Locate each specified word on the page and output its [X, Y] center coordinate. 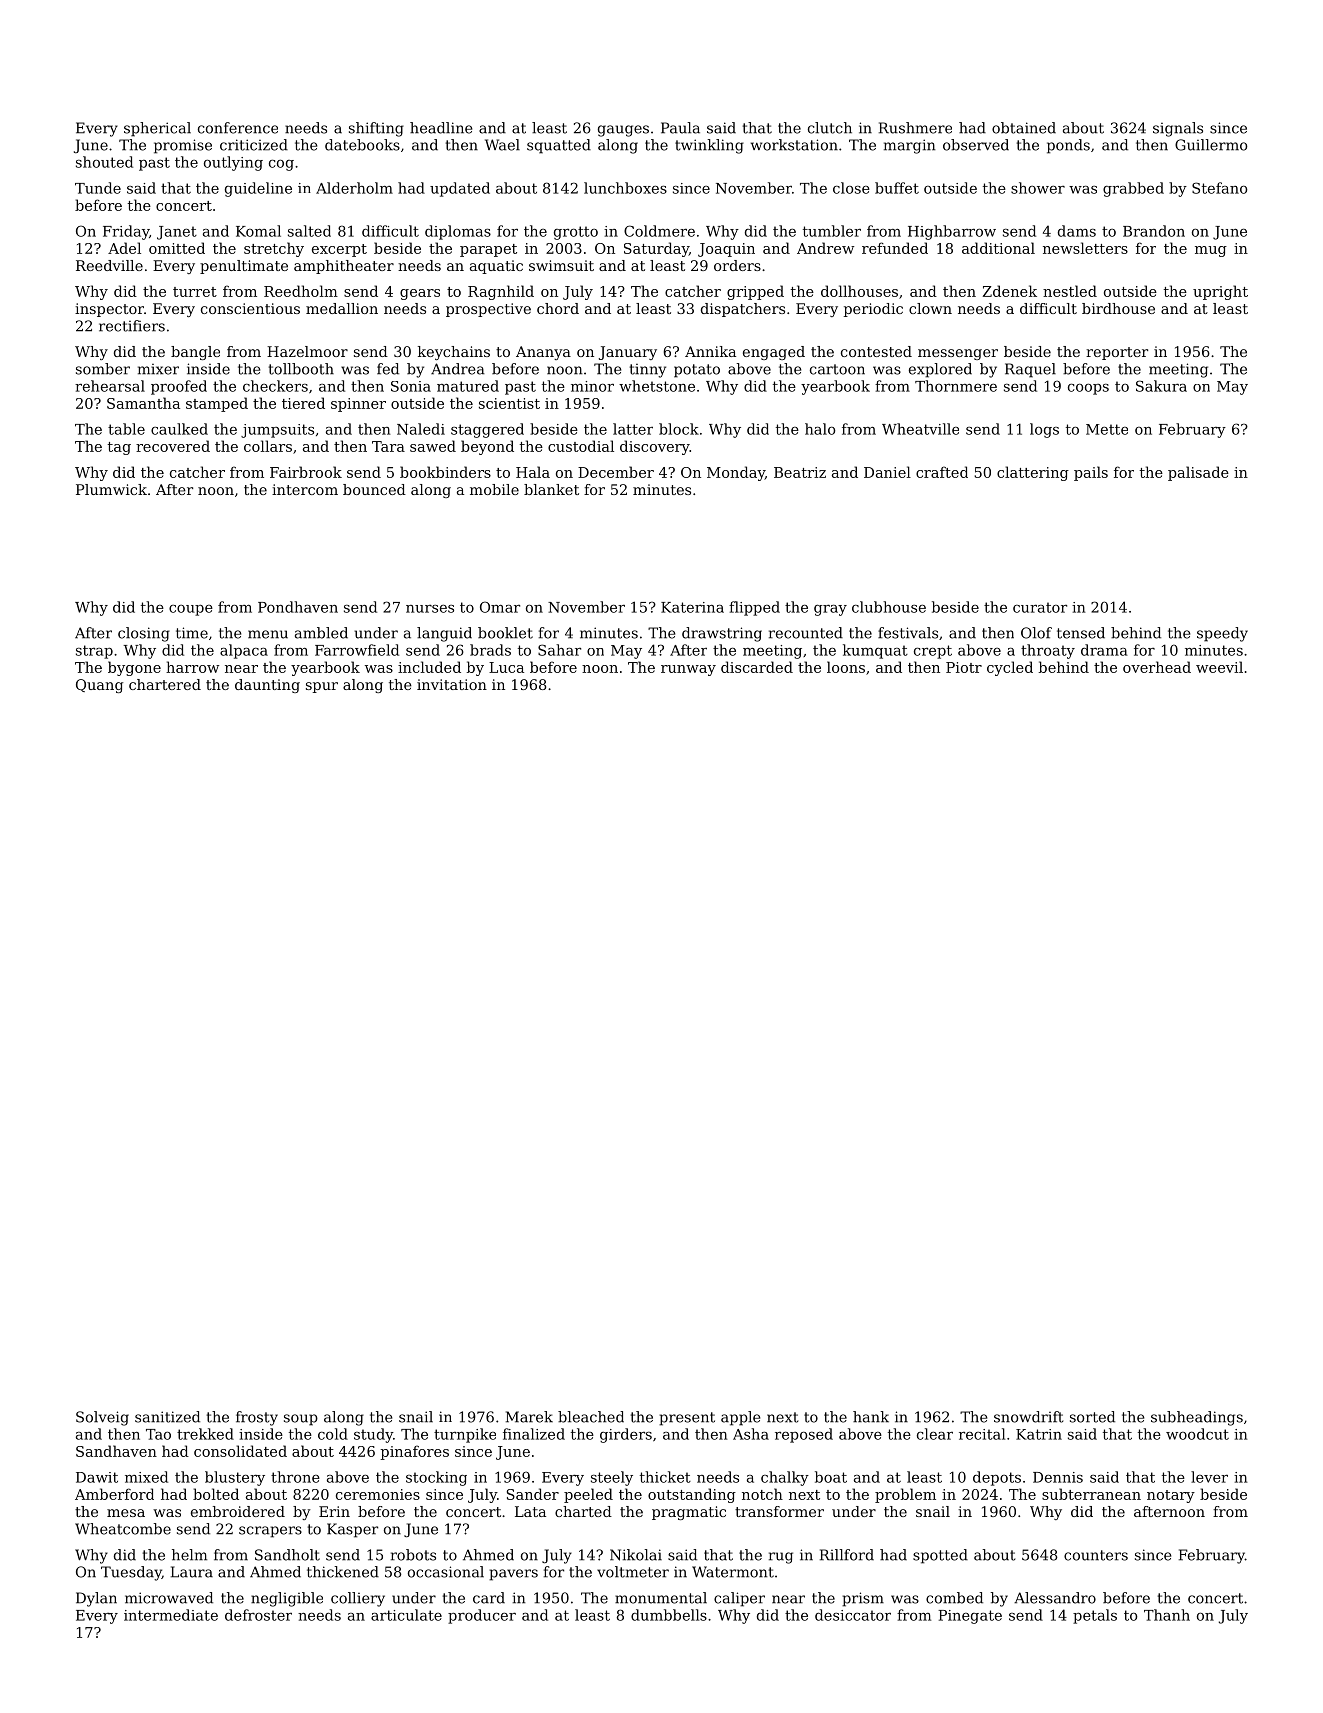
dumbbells [669, 1615]
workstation [794, 145]
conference [238, 128]
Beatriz [800, 472]
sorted [1092, 1417]
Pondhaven [298, 607]
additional [998, 248]
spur [322, 687]
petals [1095, 1616]
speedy [1222, 634]
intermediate [171, 1615]
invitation [452, 684]
